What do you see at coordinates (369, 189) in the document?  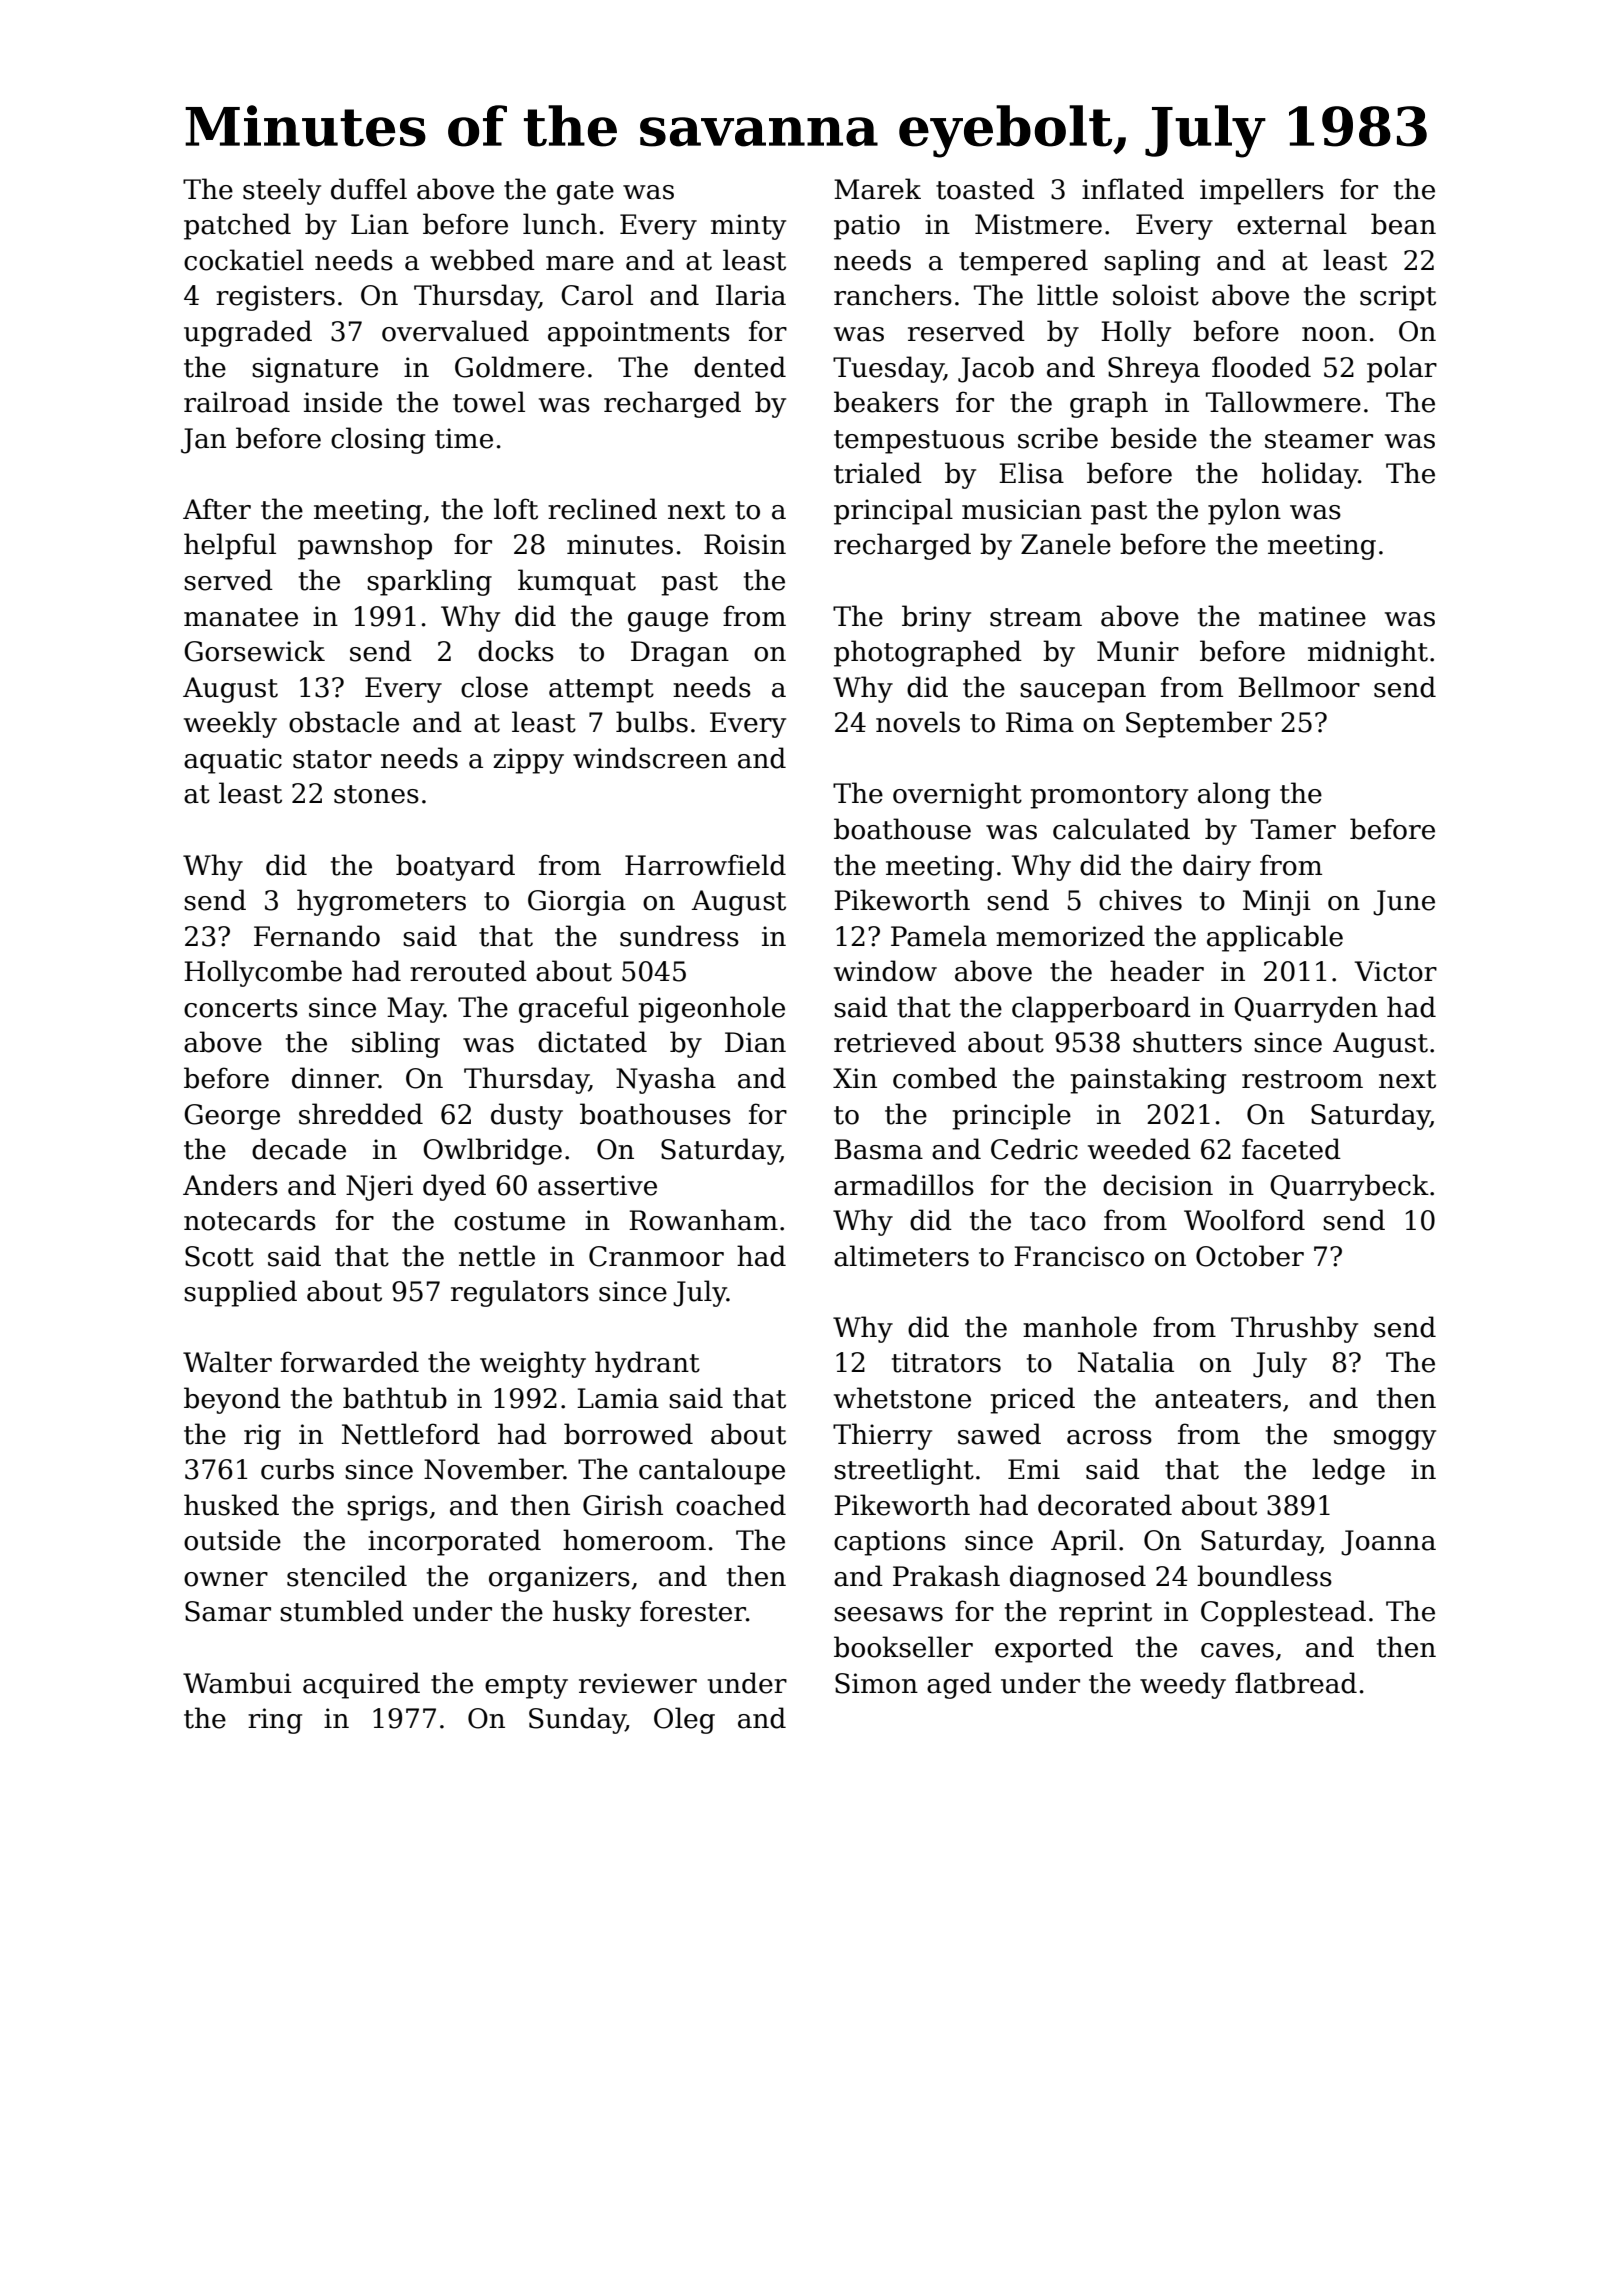 I see `duffel` at bounding box center [369, 189].
